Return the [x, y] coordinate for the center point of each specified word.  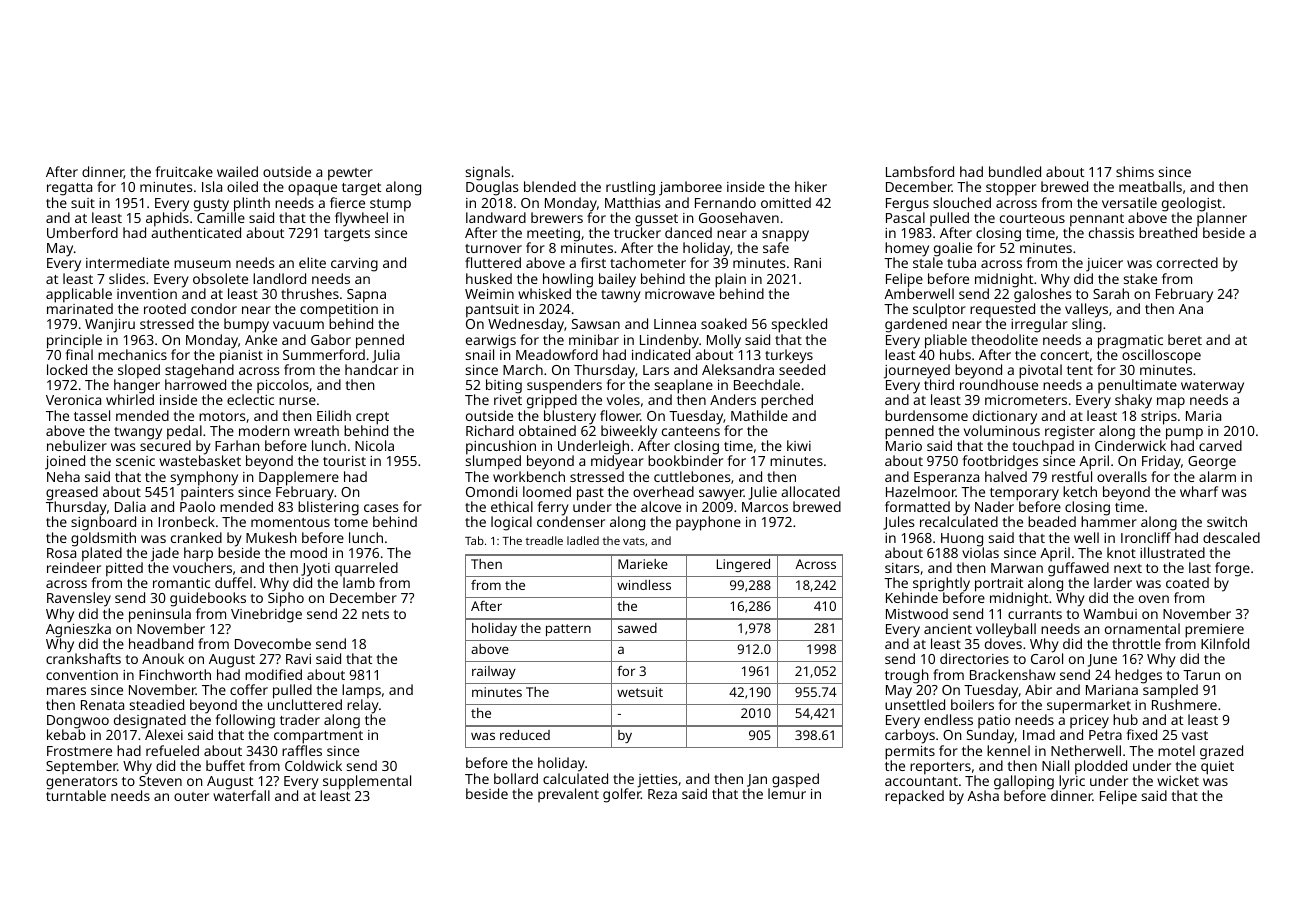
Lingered [743, 565]
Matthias [633, 202]
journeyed [917, 372]
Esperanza [946, 479]
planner [1222, 219]
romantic [181, 583]
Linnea [675, 324]
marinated [80, 308]
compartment [318, 737]
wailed [237, 171]
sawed [637, 628]
